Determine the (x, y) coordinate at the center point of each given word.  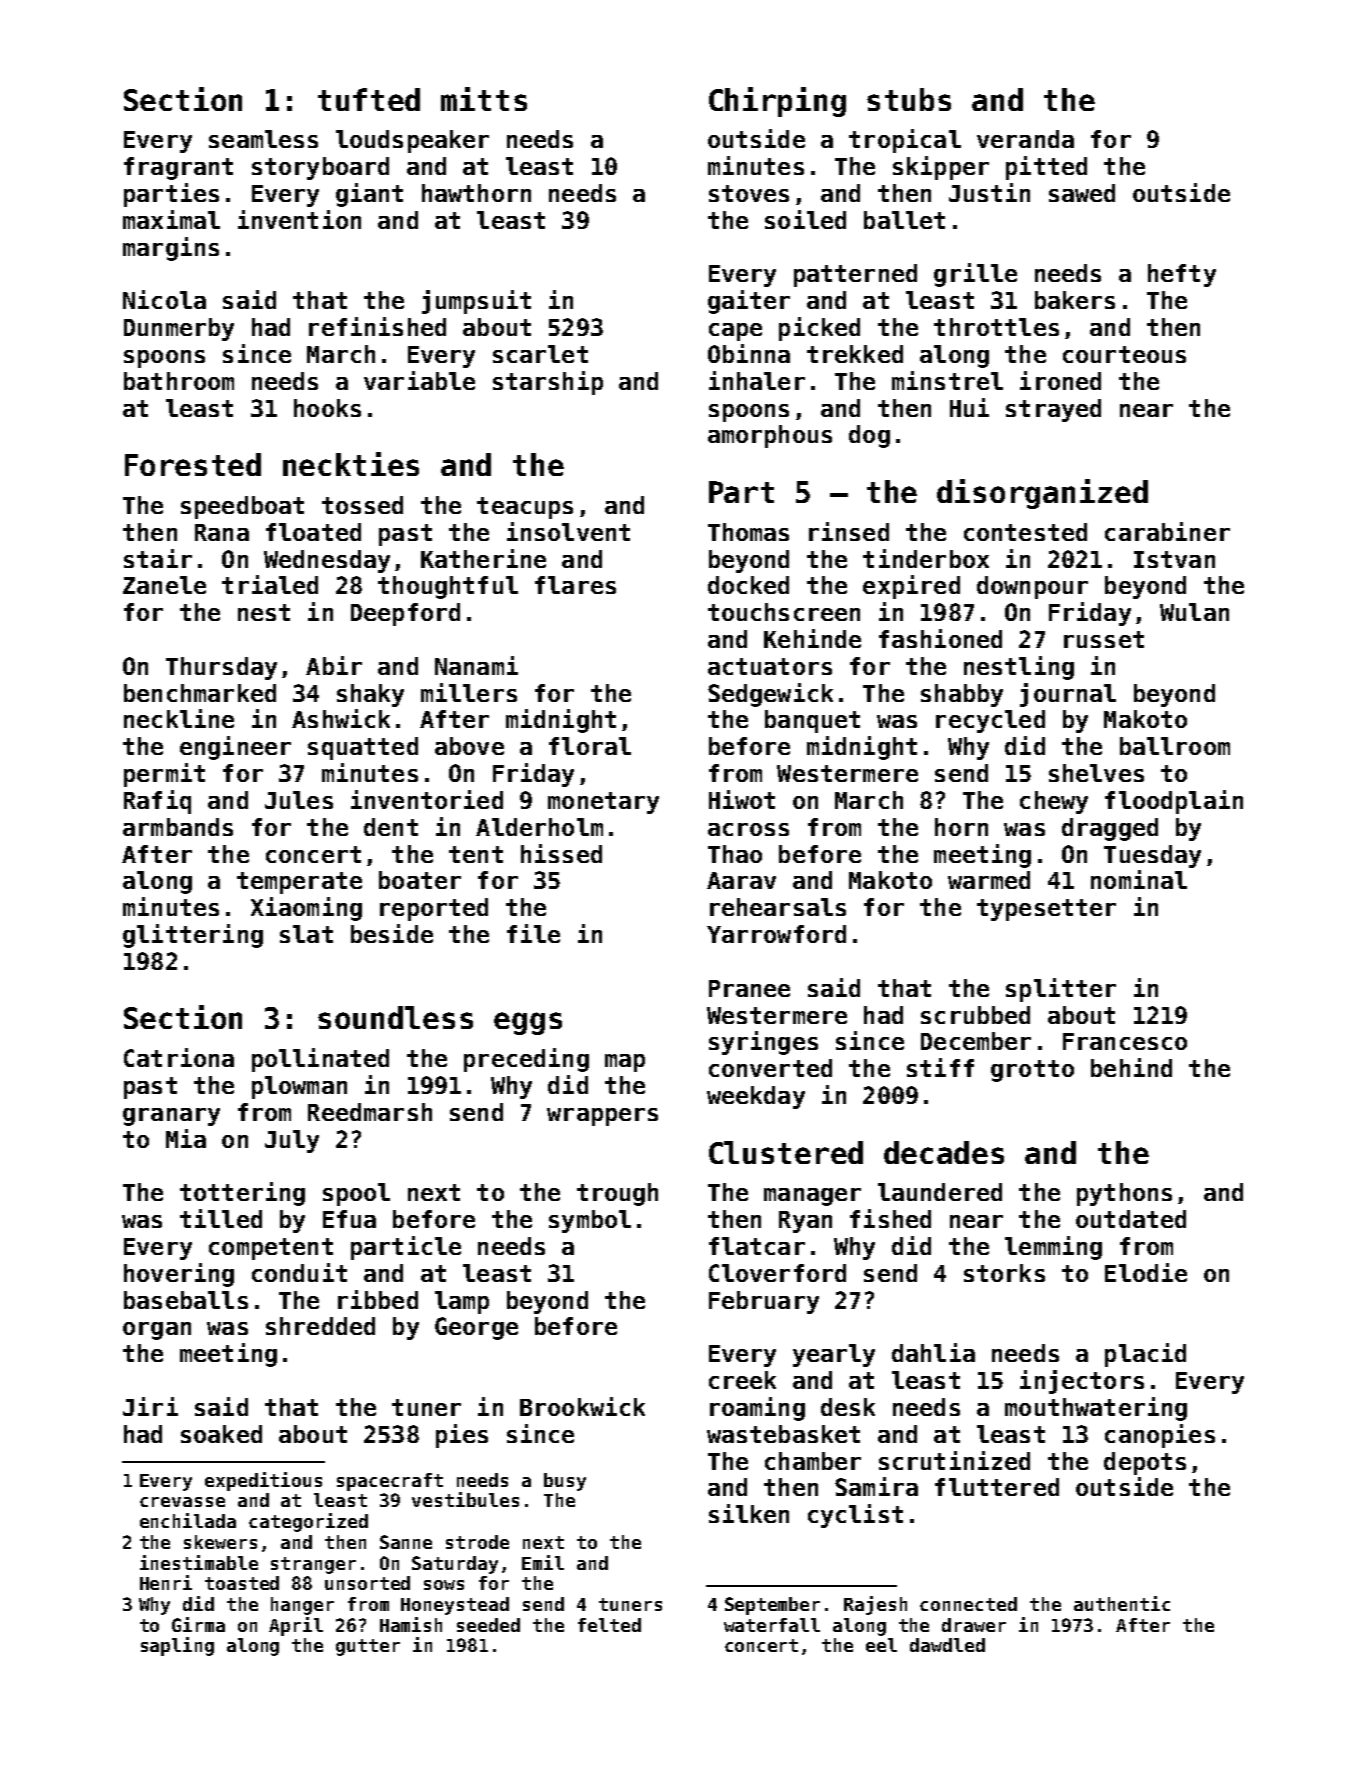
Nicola (164, 299)
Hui (969, 407)
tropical (905, 141)
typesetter (1046, 910)
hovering (179, 1275)
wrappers (602, 1117)
